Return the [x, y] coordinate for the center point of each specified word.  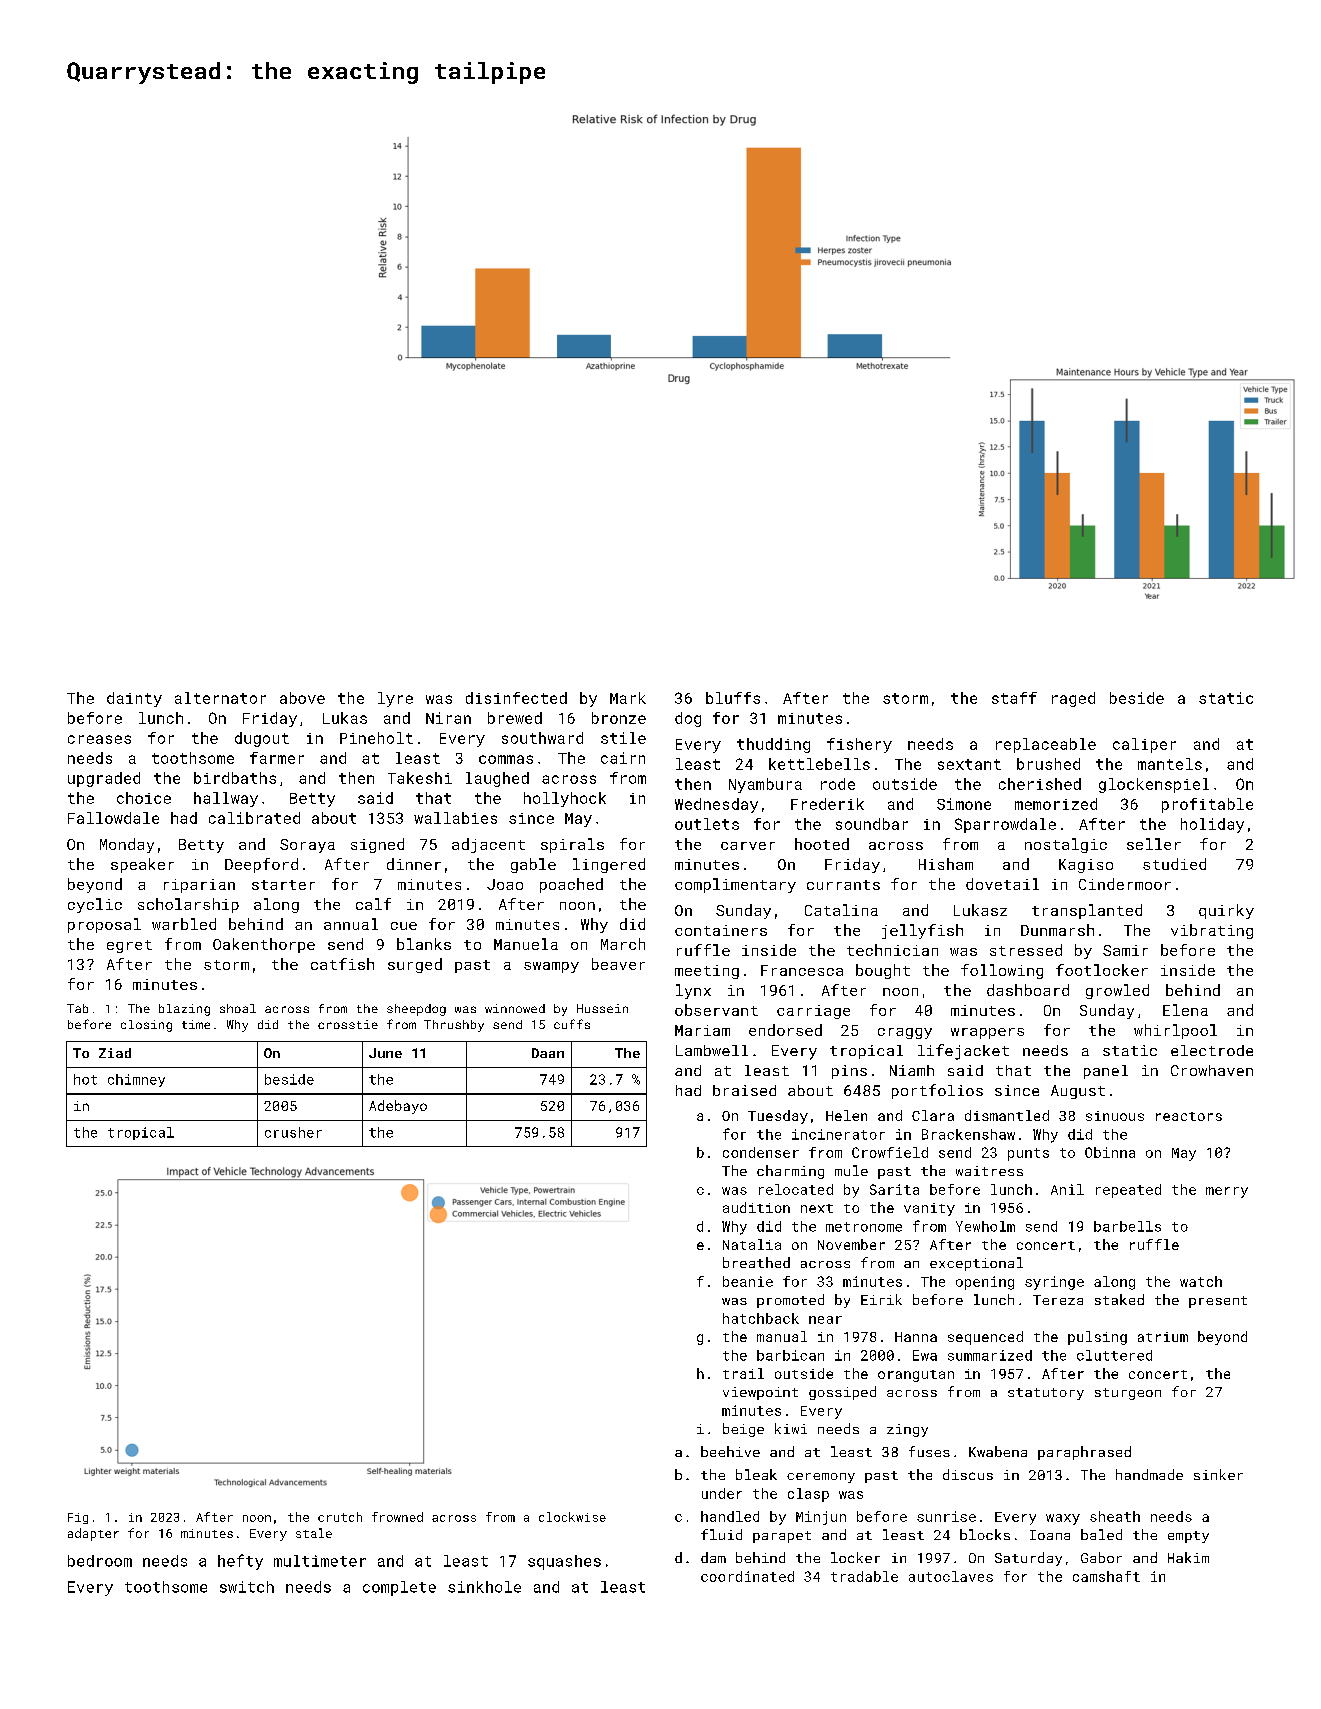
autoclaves [951, 1576]
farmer [277, 758]
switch [247, 1587]
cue [404, 926]
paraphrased [1084, 1453]
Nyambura [765, 785]
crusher [293, 1132]
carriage [813, 1012]
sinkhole [484, 1587]
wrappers [987, 1033]
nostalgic [1066, 845]
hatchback [761, 1318]
